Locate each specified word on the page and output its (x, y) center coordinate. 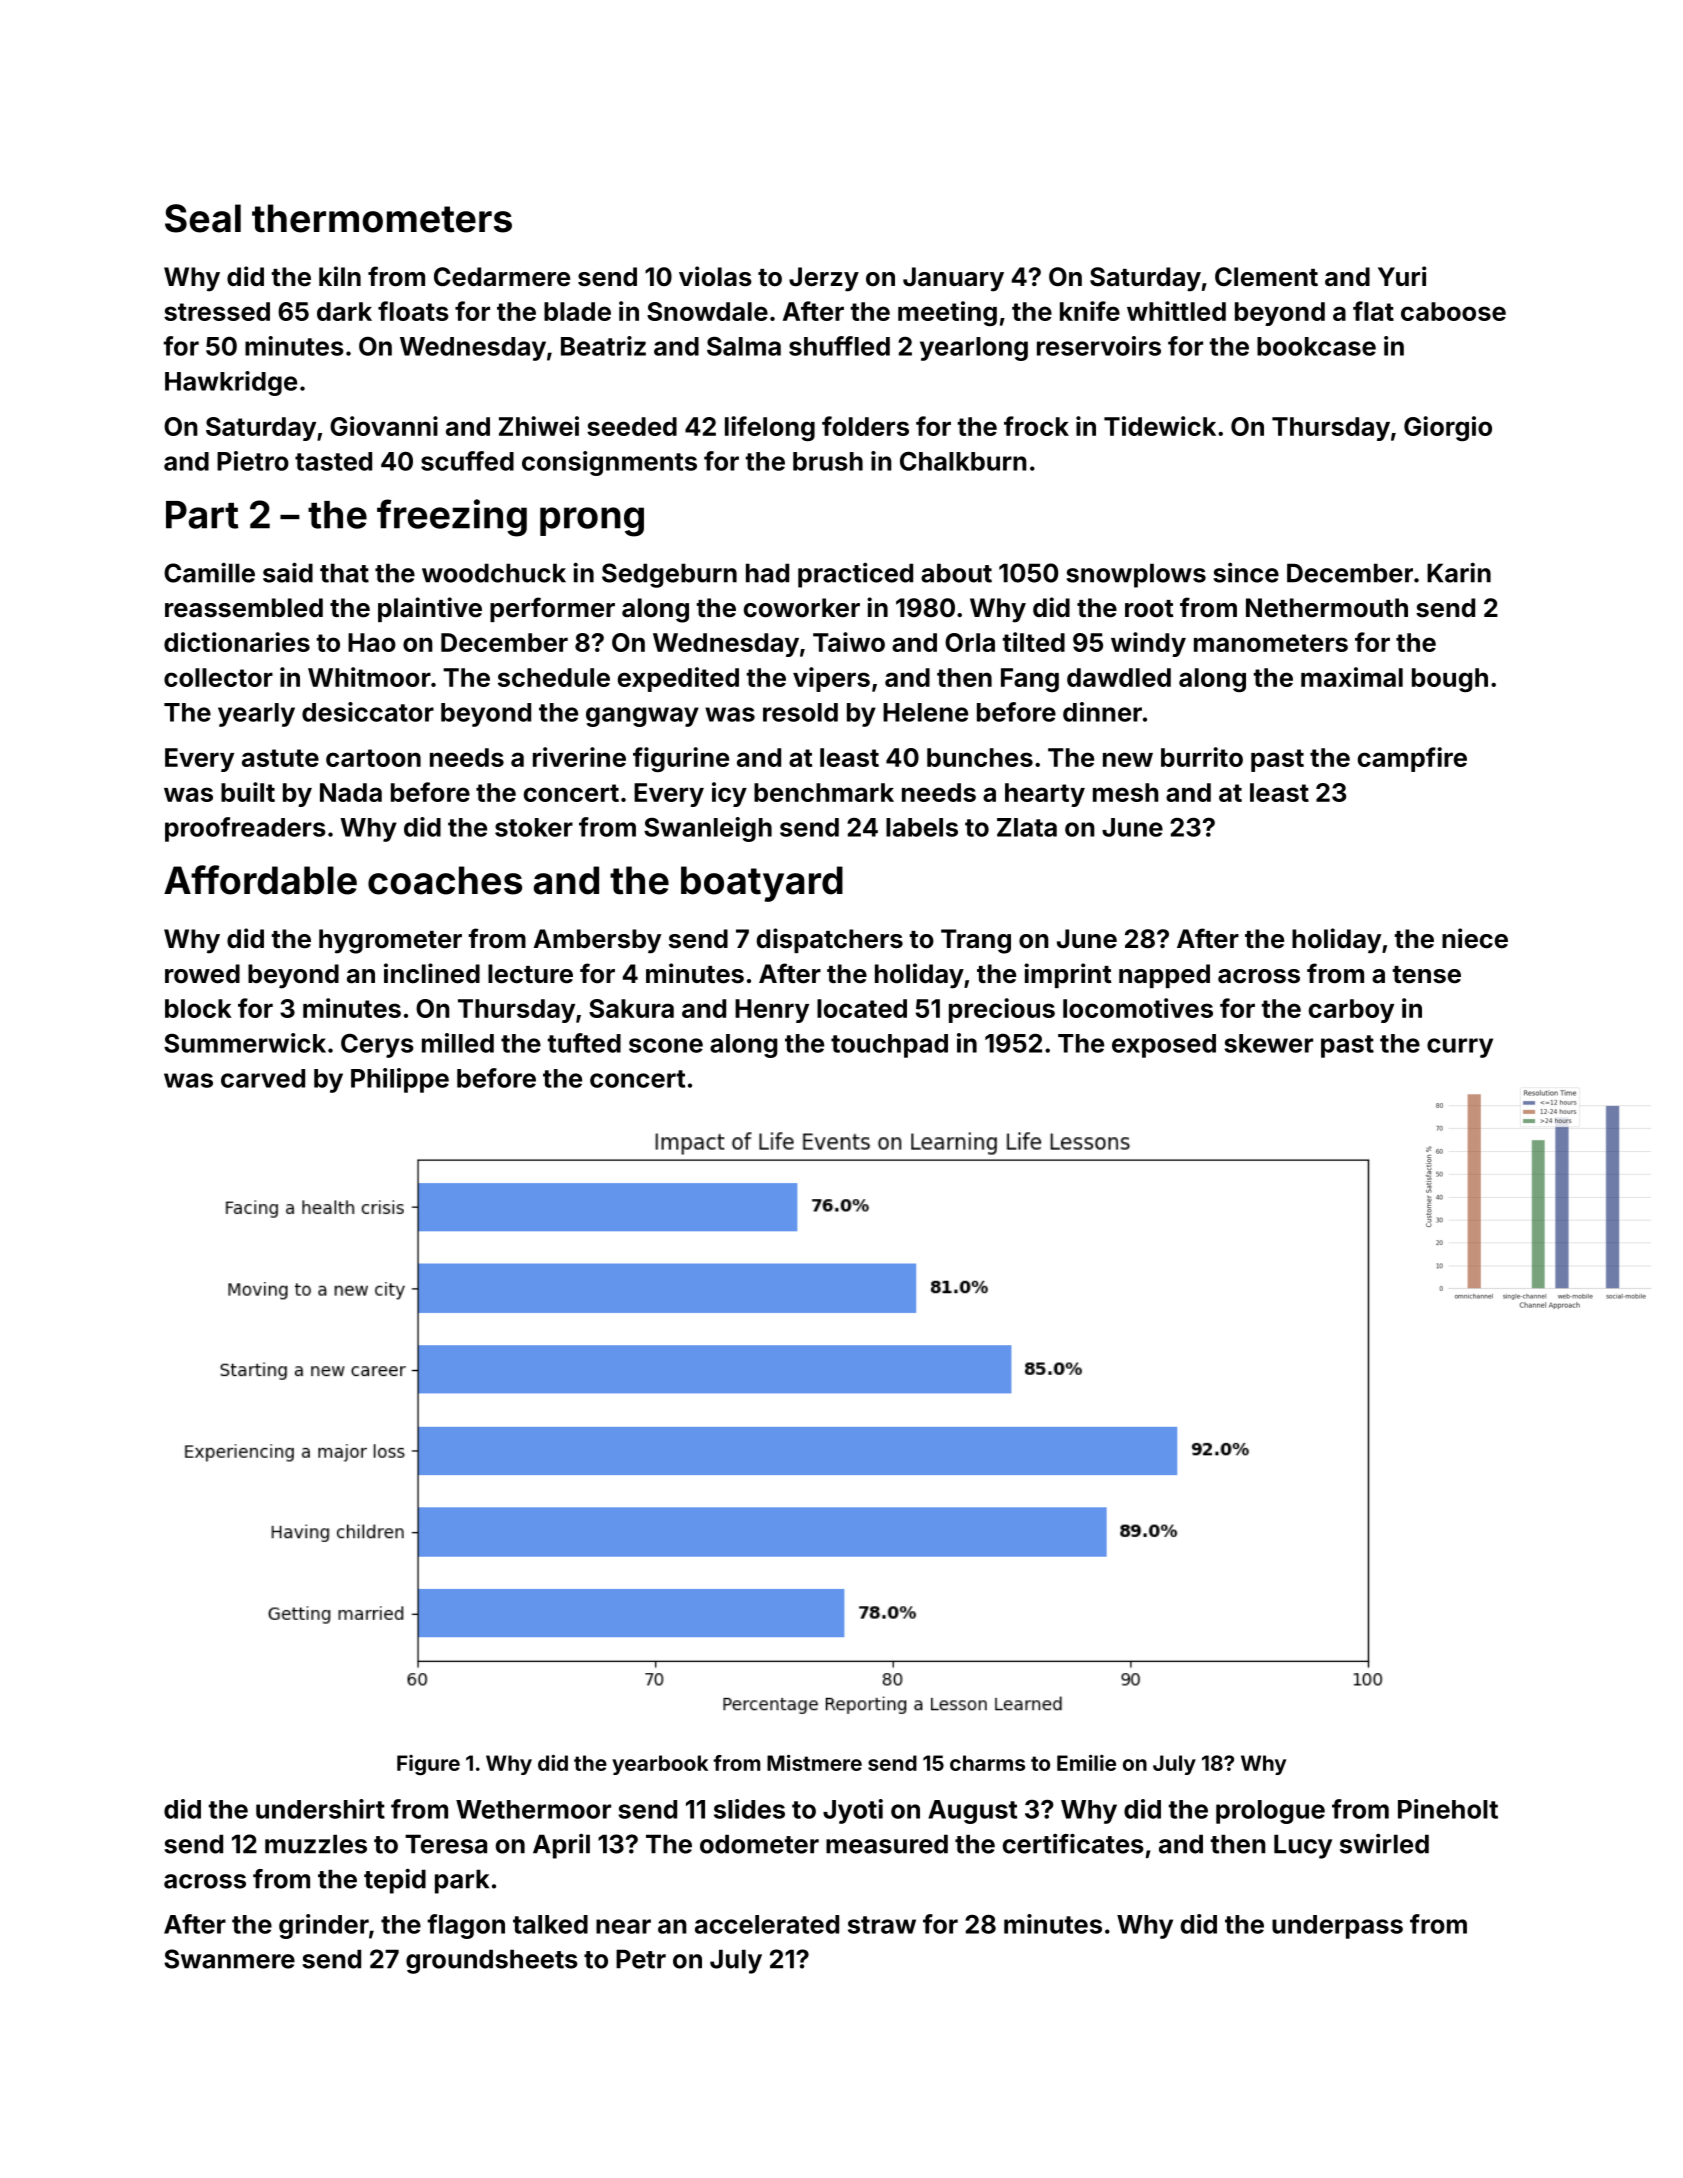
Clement (1266, 277)
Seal (203, 218)
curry (1460, 1048)
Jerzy (824, 279)
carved (263, 1078)
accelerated (767, 1924)
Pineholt (1448, 1809)
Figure (428, 1765)
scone (666, 1045)
